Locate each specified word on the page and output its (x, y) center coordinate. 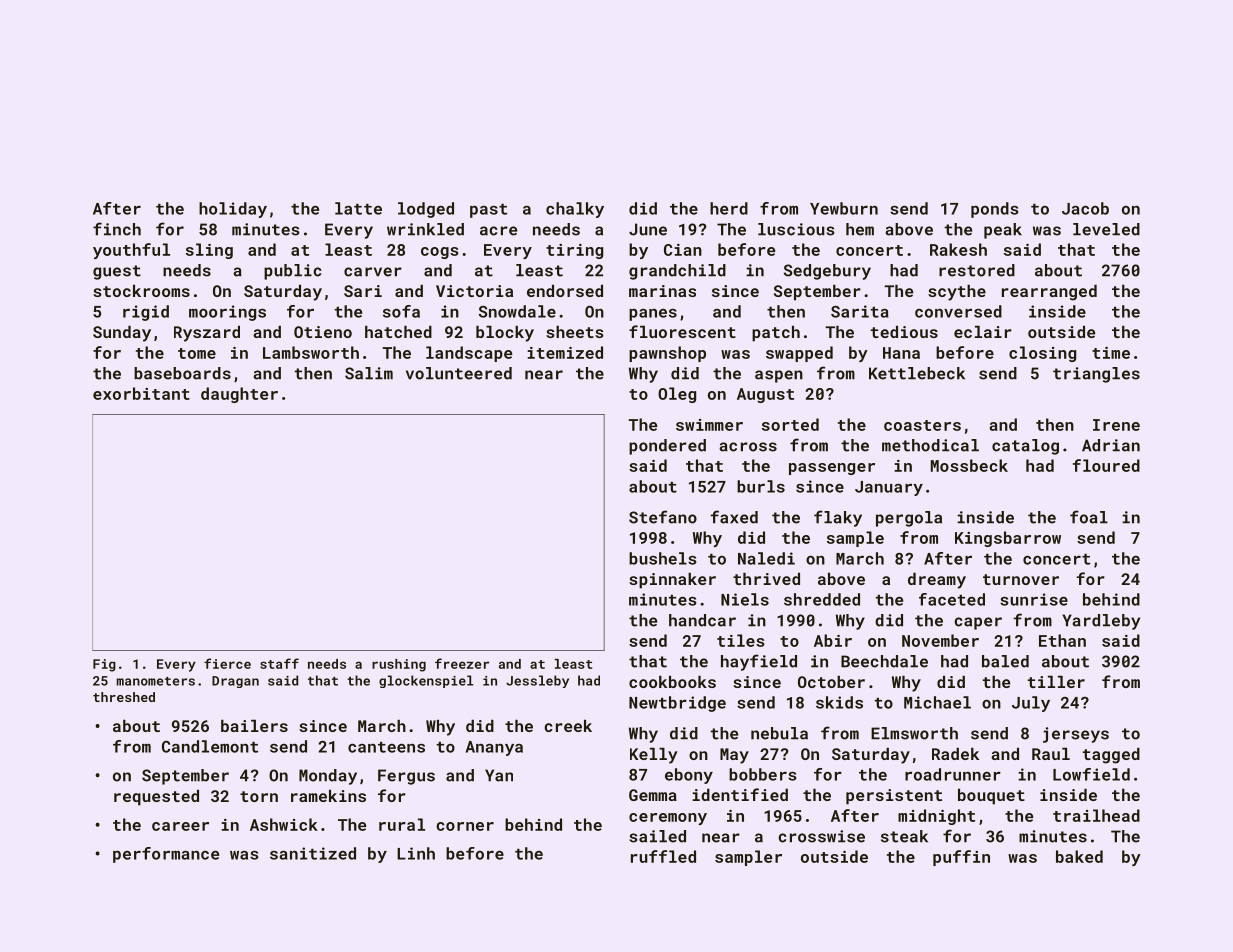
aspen (779, 376)
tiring (574, 251)
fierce (227, 663)
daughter (239, 395)
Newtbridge (677, 704)
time (1111, 353)
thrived (766, 578)
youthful (131, 251)
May (734, 756)
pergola (909, 519)
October (831, 681)
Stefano (663, 517)
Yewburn (844, 208)
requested (156, 797)
